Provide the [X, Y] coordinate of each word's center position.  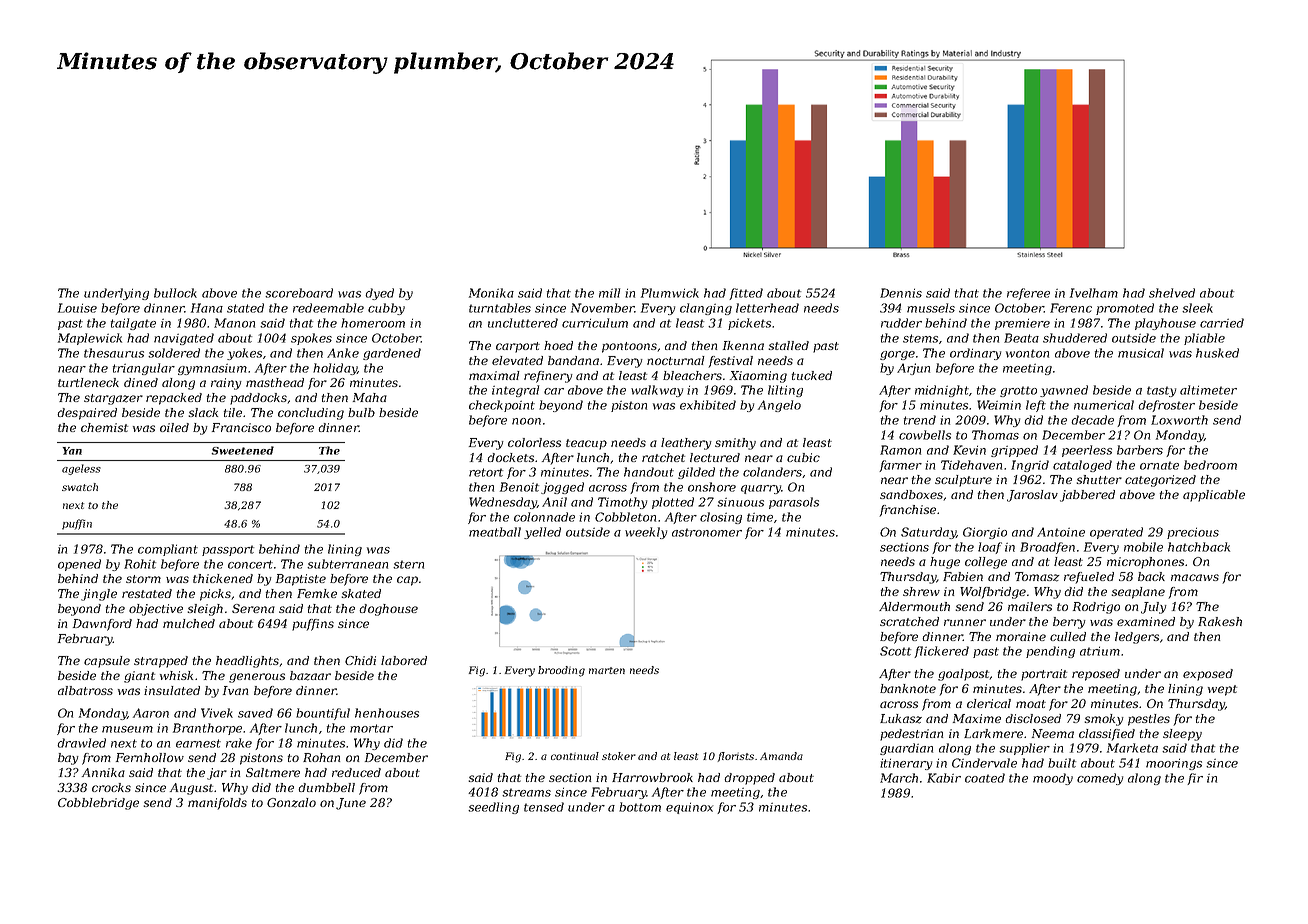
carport [518, 347]
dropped [749, 779]
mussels [931, 308]
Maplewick [90, 339]
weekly [646, 533]
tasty [1161, 391]
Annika [103, 772]
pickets [749, 324]
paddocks [258, 399]
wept [1222, 690]
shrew [921, 591]
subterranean [347, 564]
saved [255, 713]
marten [607, 670]
